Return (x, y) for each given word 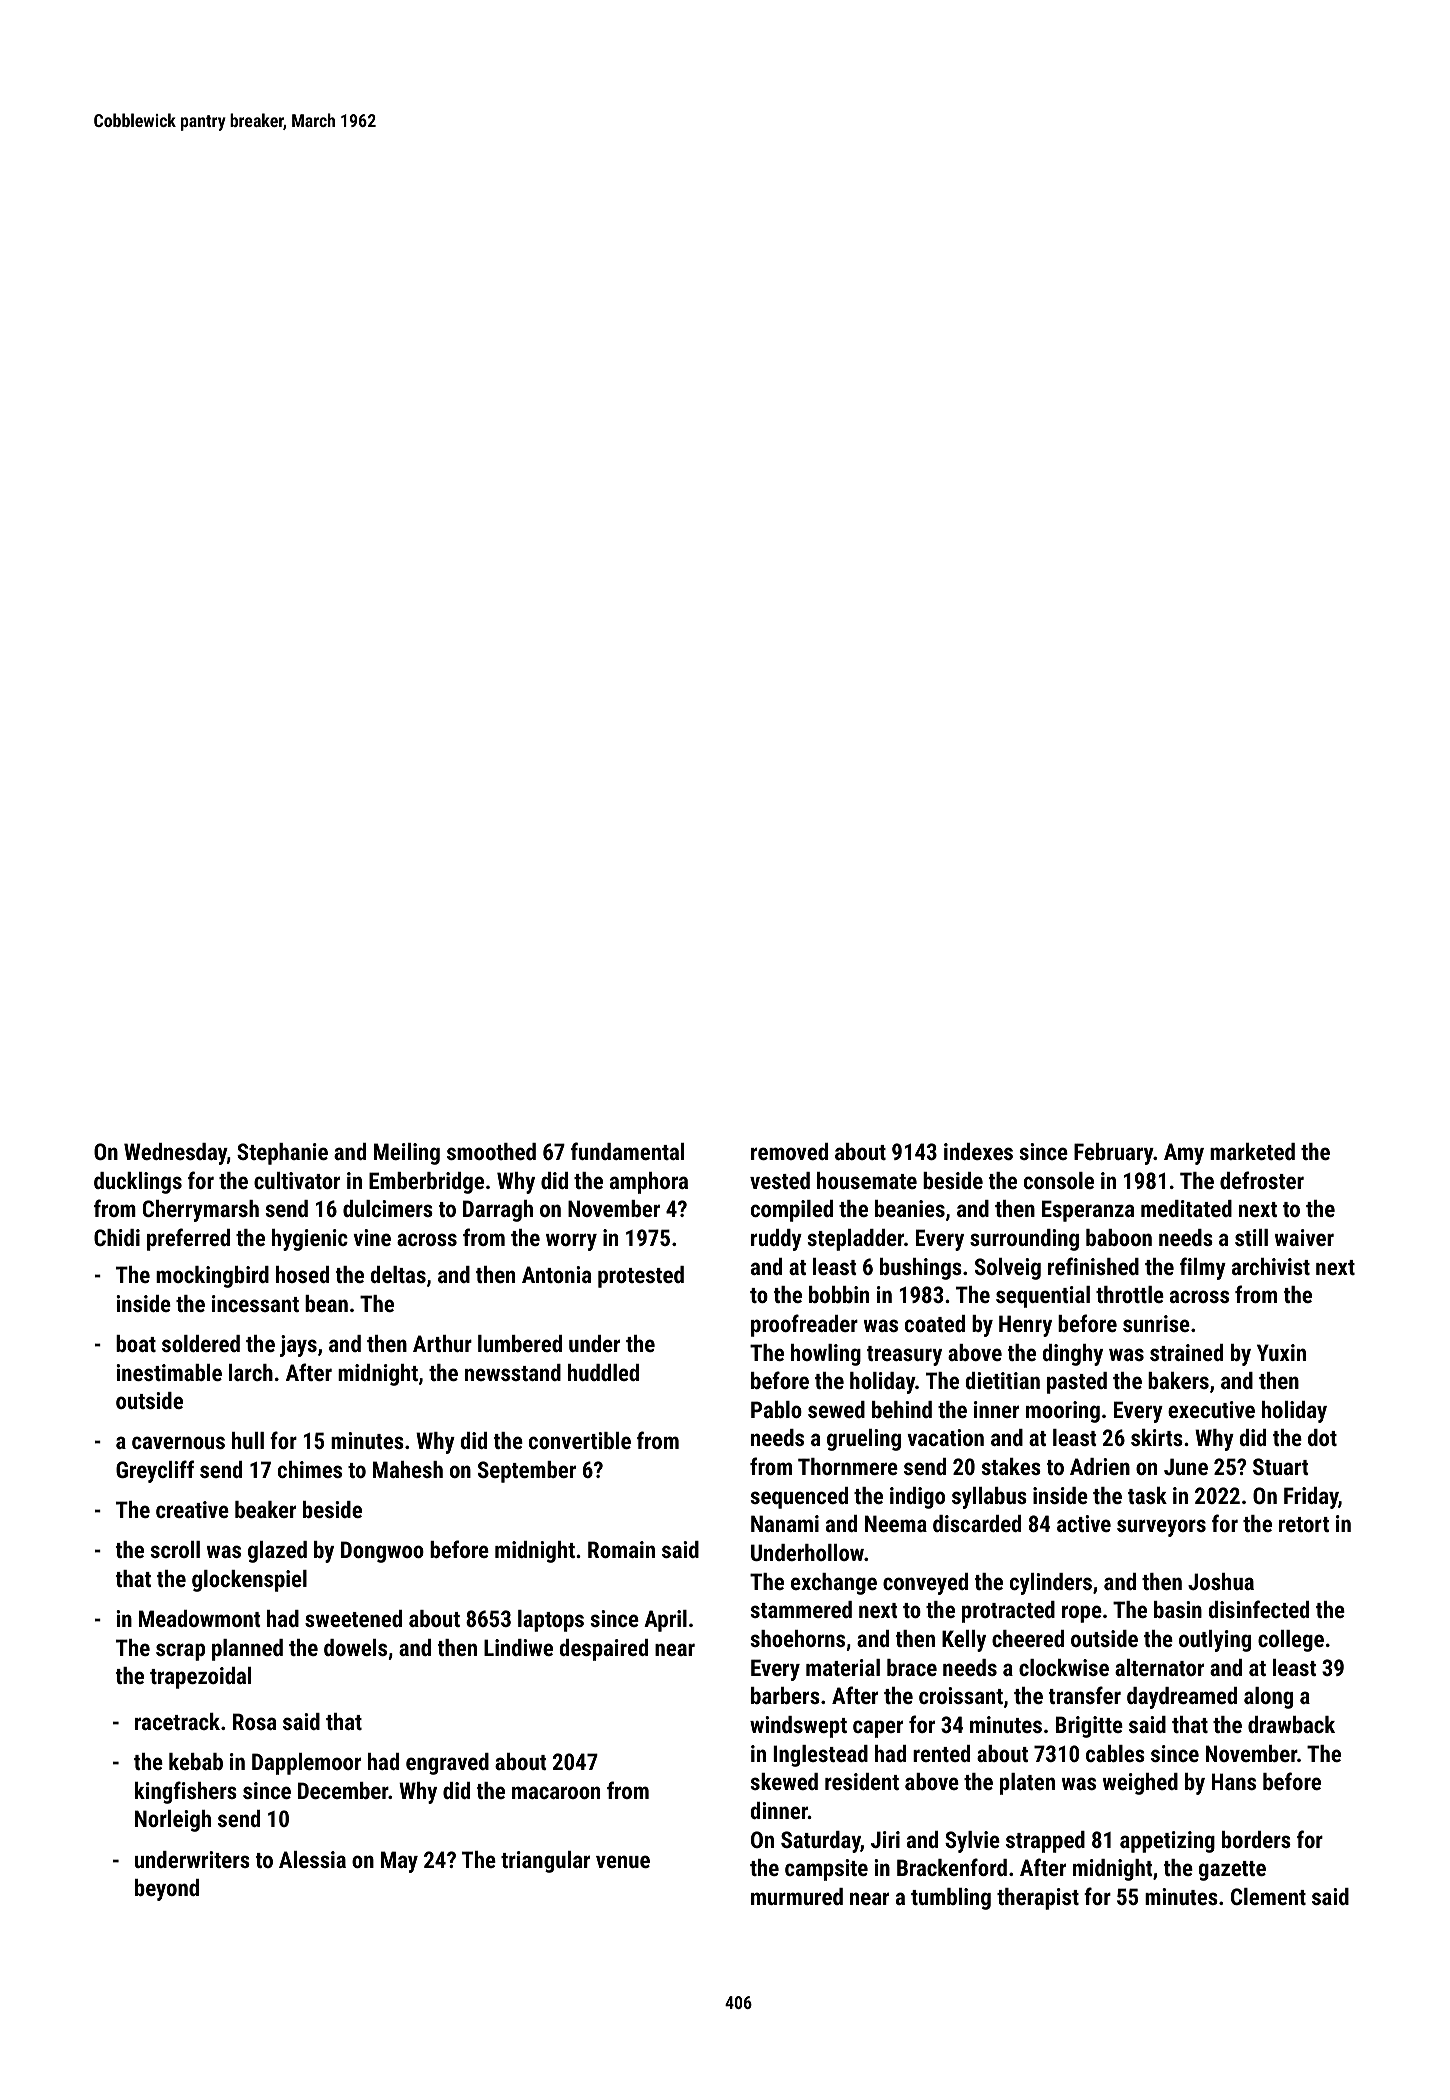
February (1114, 1154)
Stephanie (282, 1154)
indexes (978, 1151)
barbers (785, 1695)
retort (1304, 1524)
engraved (447, 1764)
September (527, 1472)
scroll (175, 1549)
